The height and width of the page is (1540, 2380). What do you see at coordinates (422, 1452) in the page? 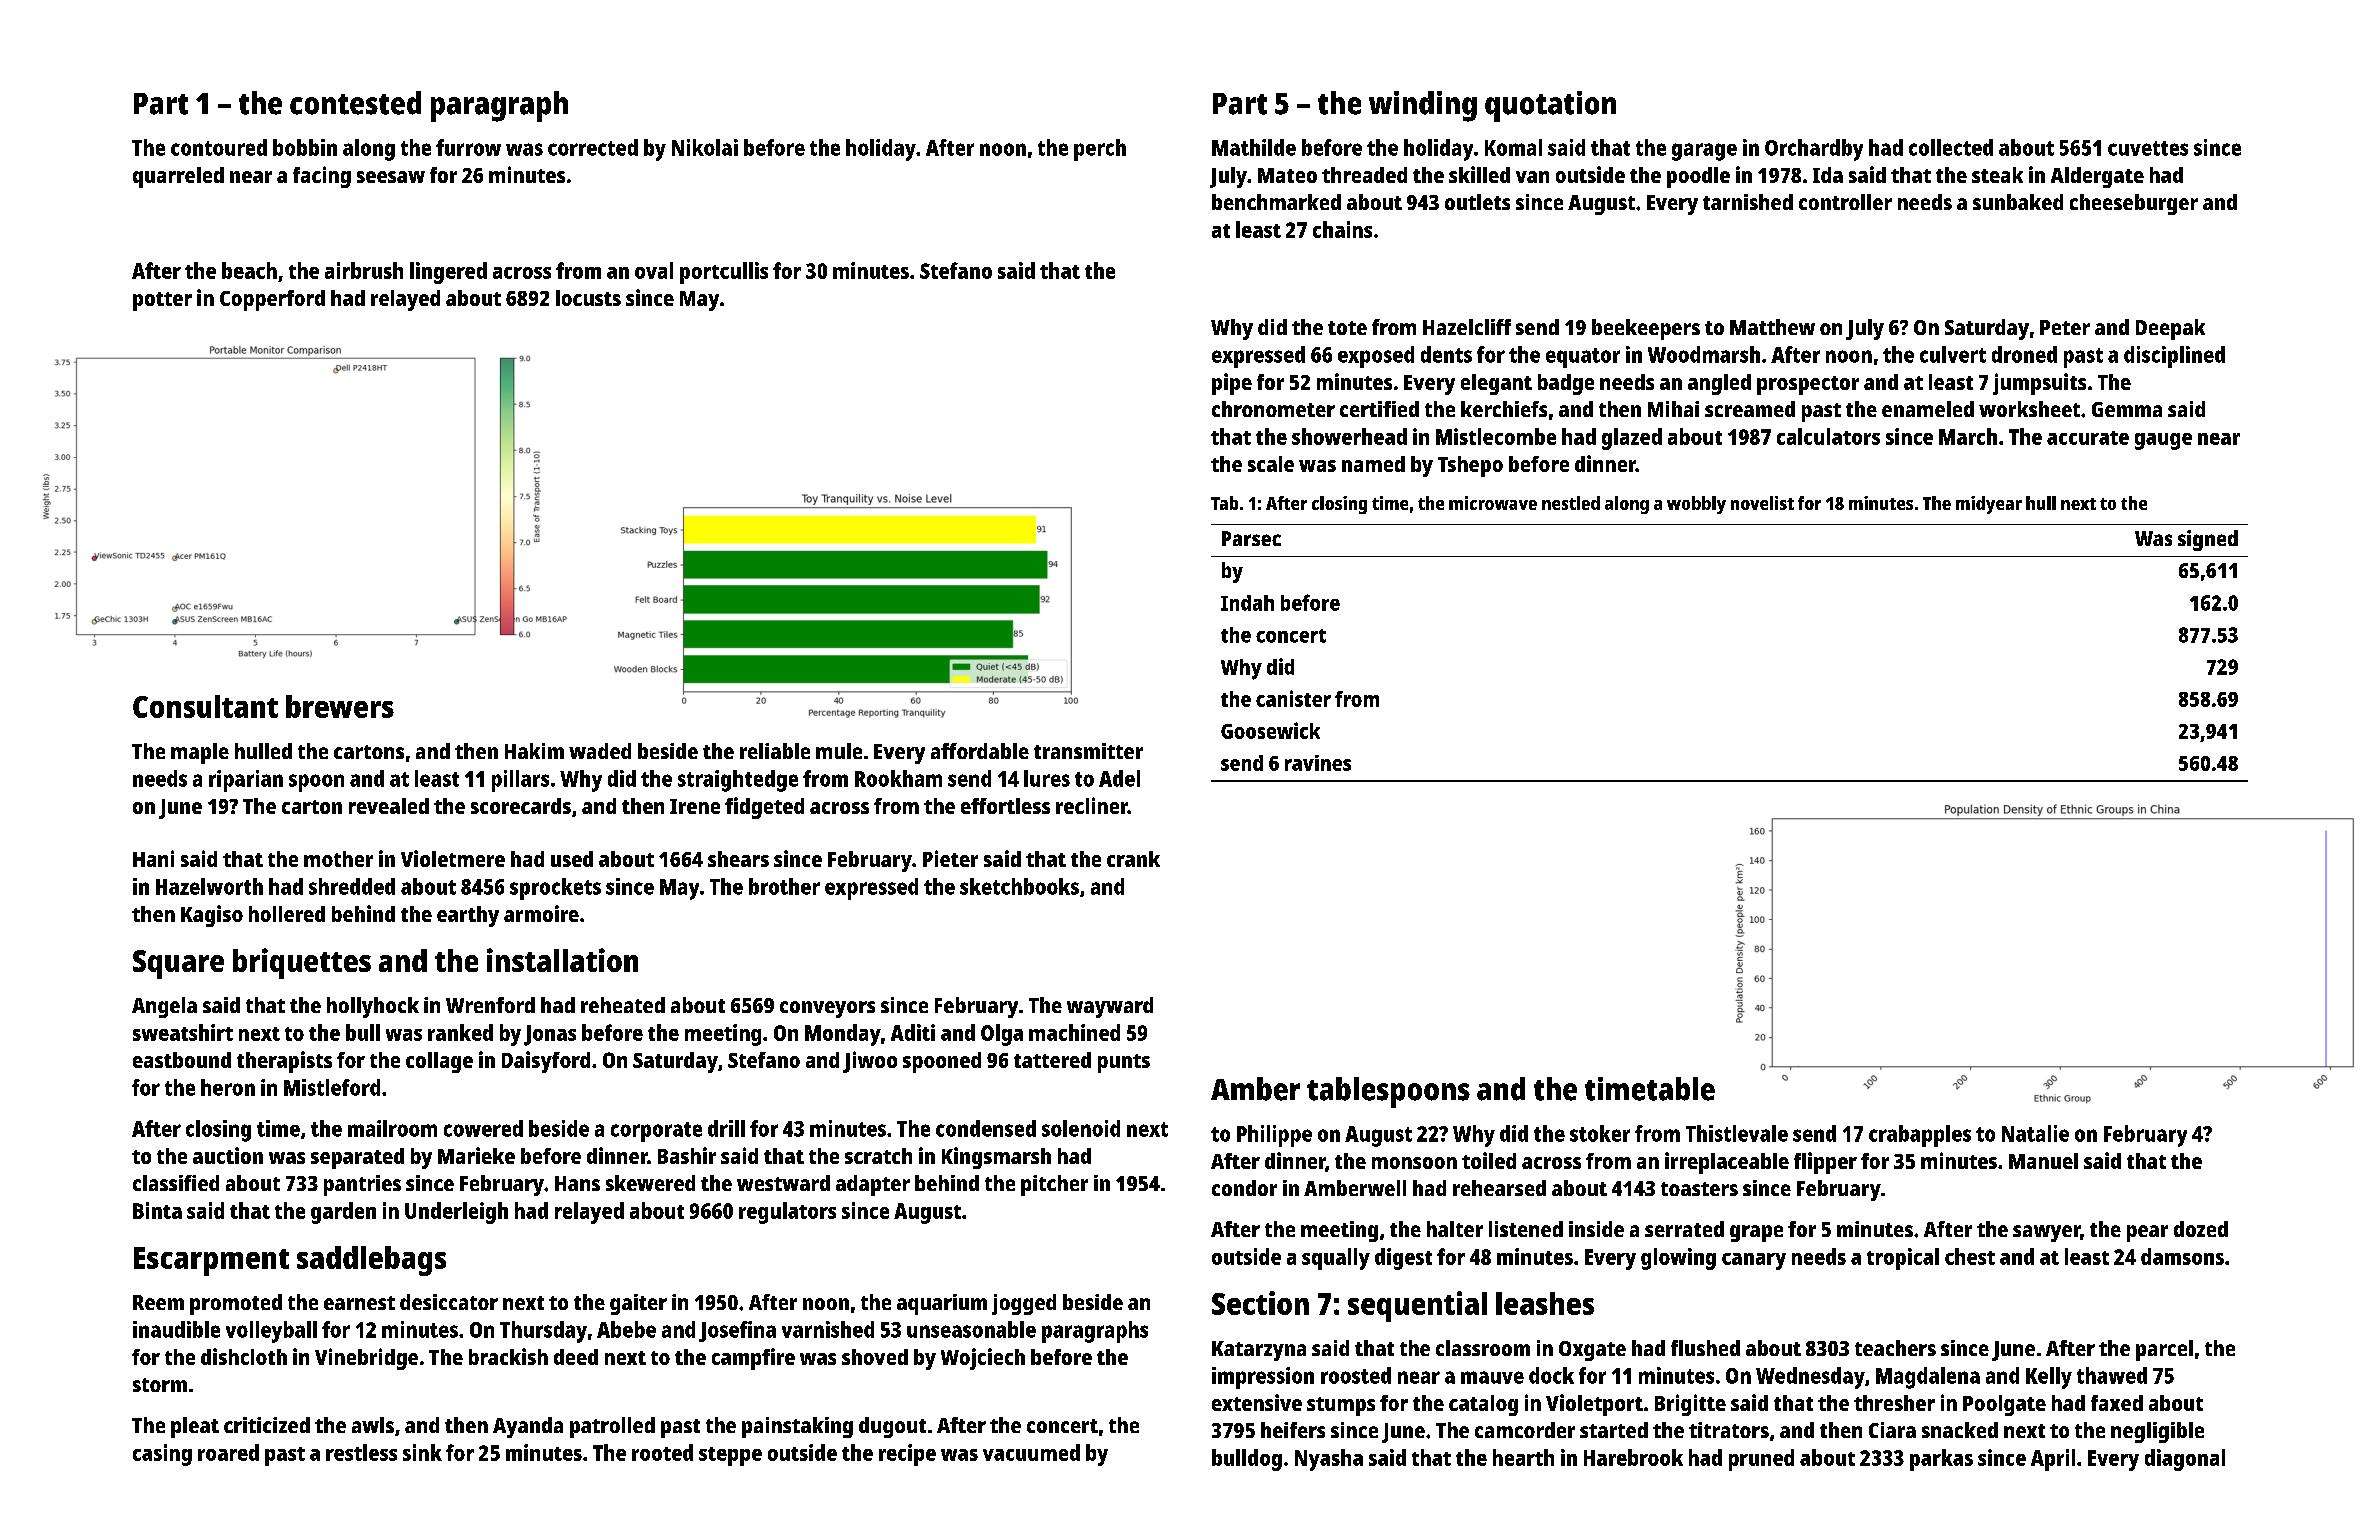
I see `sink` at bounding box center [422, 1452].
